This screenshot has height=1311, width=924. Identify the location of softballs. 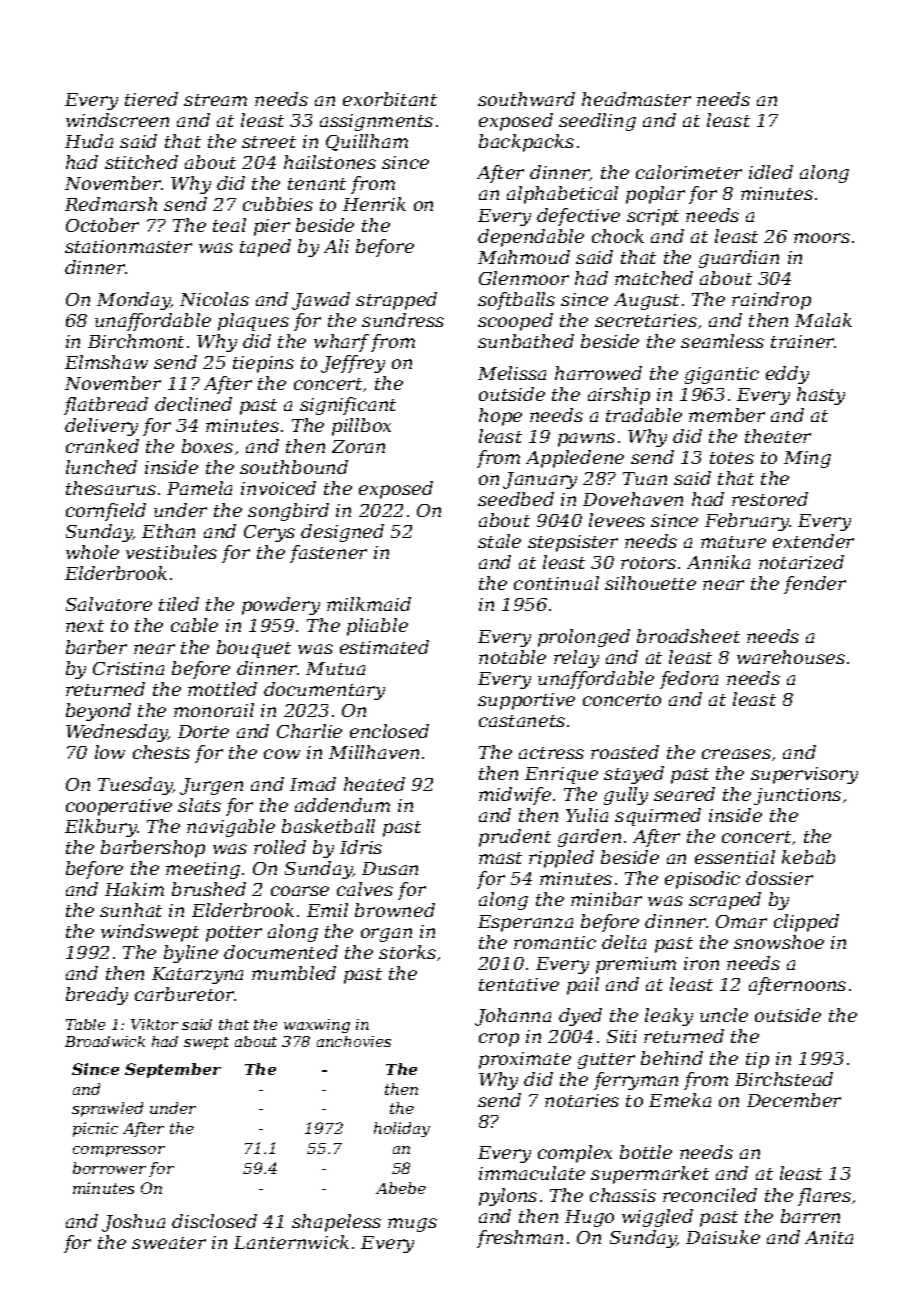
(516, 301).
